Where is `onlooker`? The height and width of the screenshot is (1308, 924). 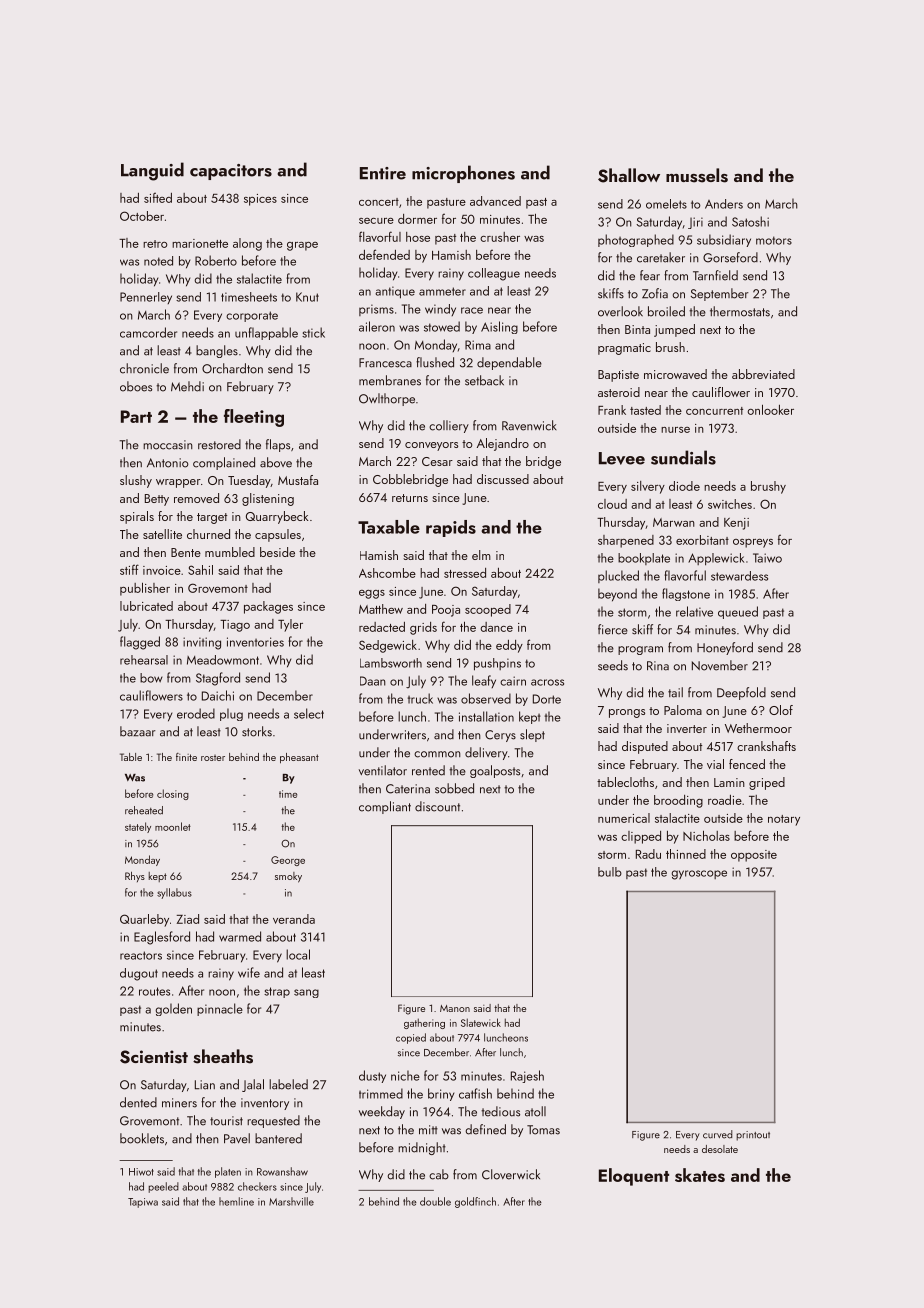 onlooker is located at coordinates (770, 410).
